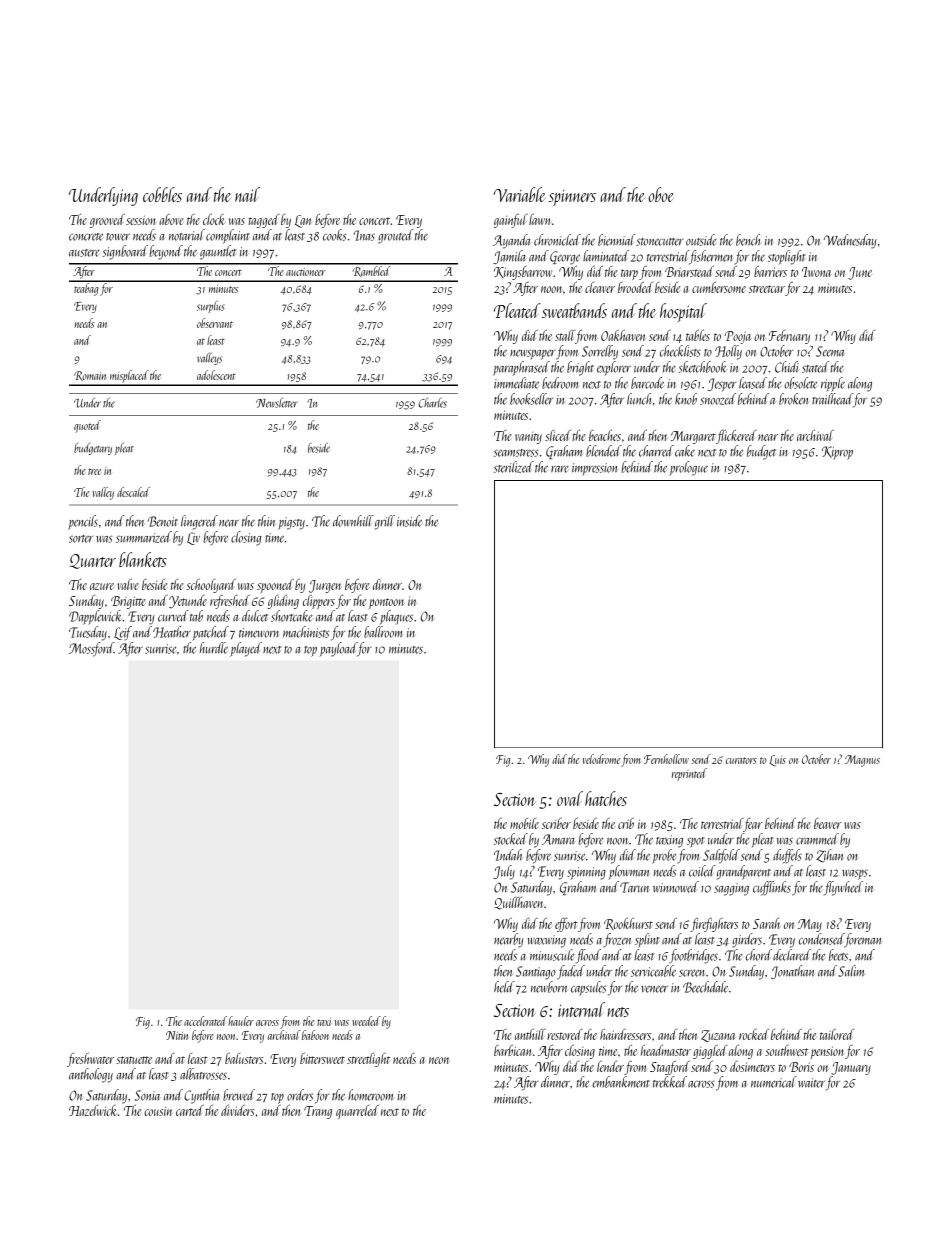 The width and height of the screenshot is (952, 1233). Describe the element at coordinates (246, 649) in the screenshot. I see `played` at that location.
